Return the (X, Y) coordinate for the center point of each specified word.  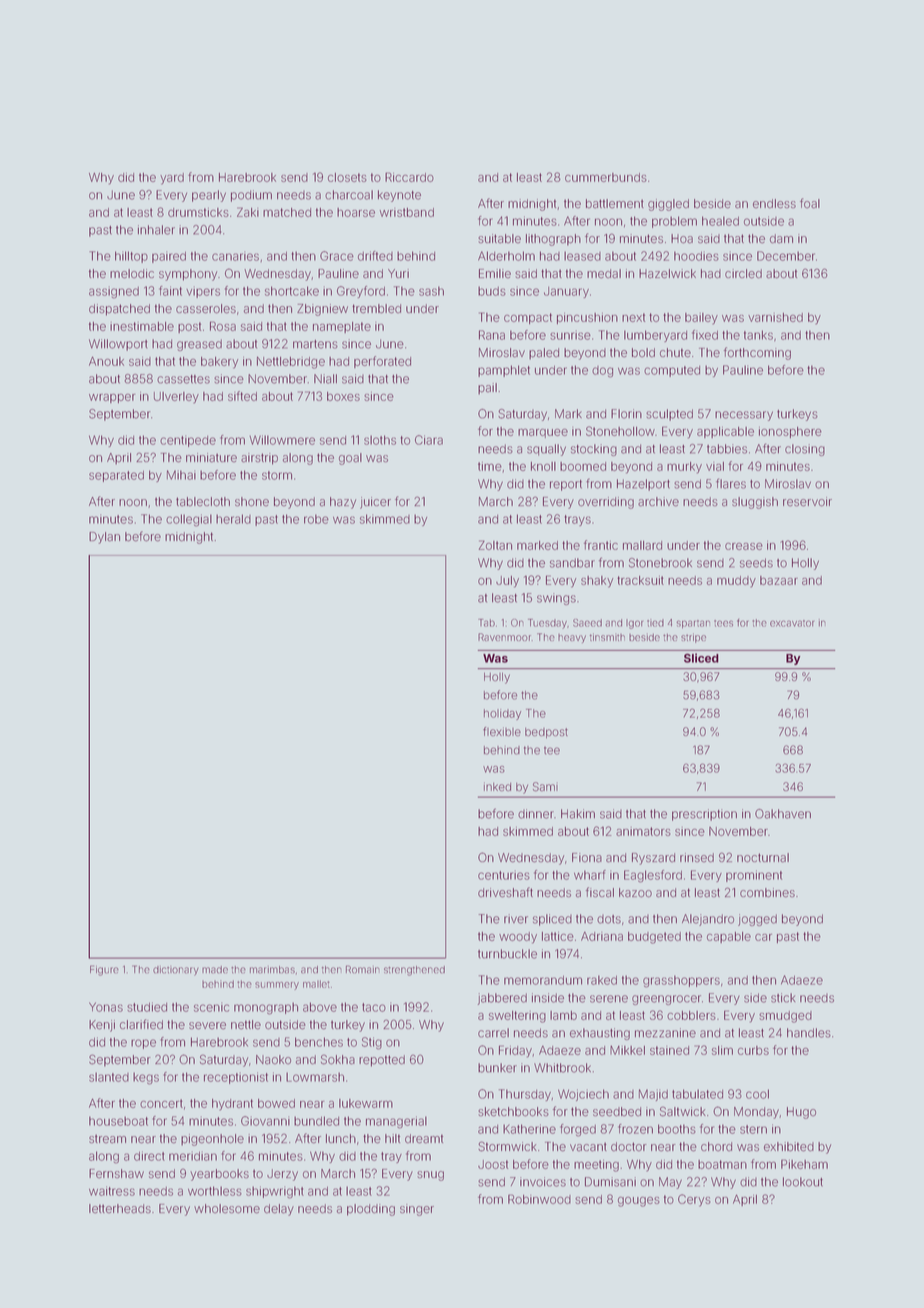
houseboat (118, 1121)
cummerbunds (606, 177)
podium (251, 196)
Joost (493, 1164)
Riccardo (409, 177)
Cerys (694, 1200)
